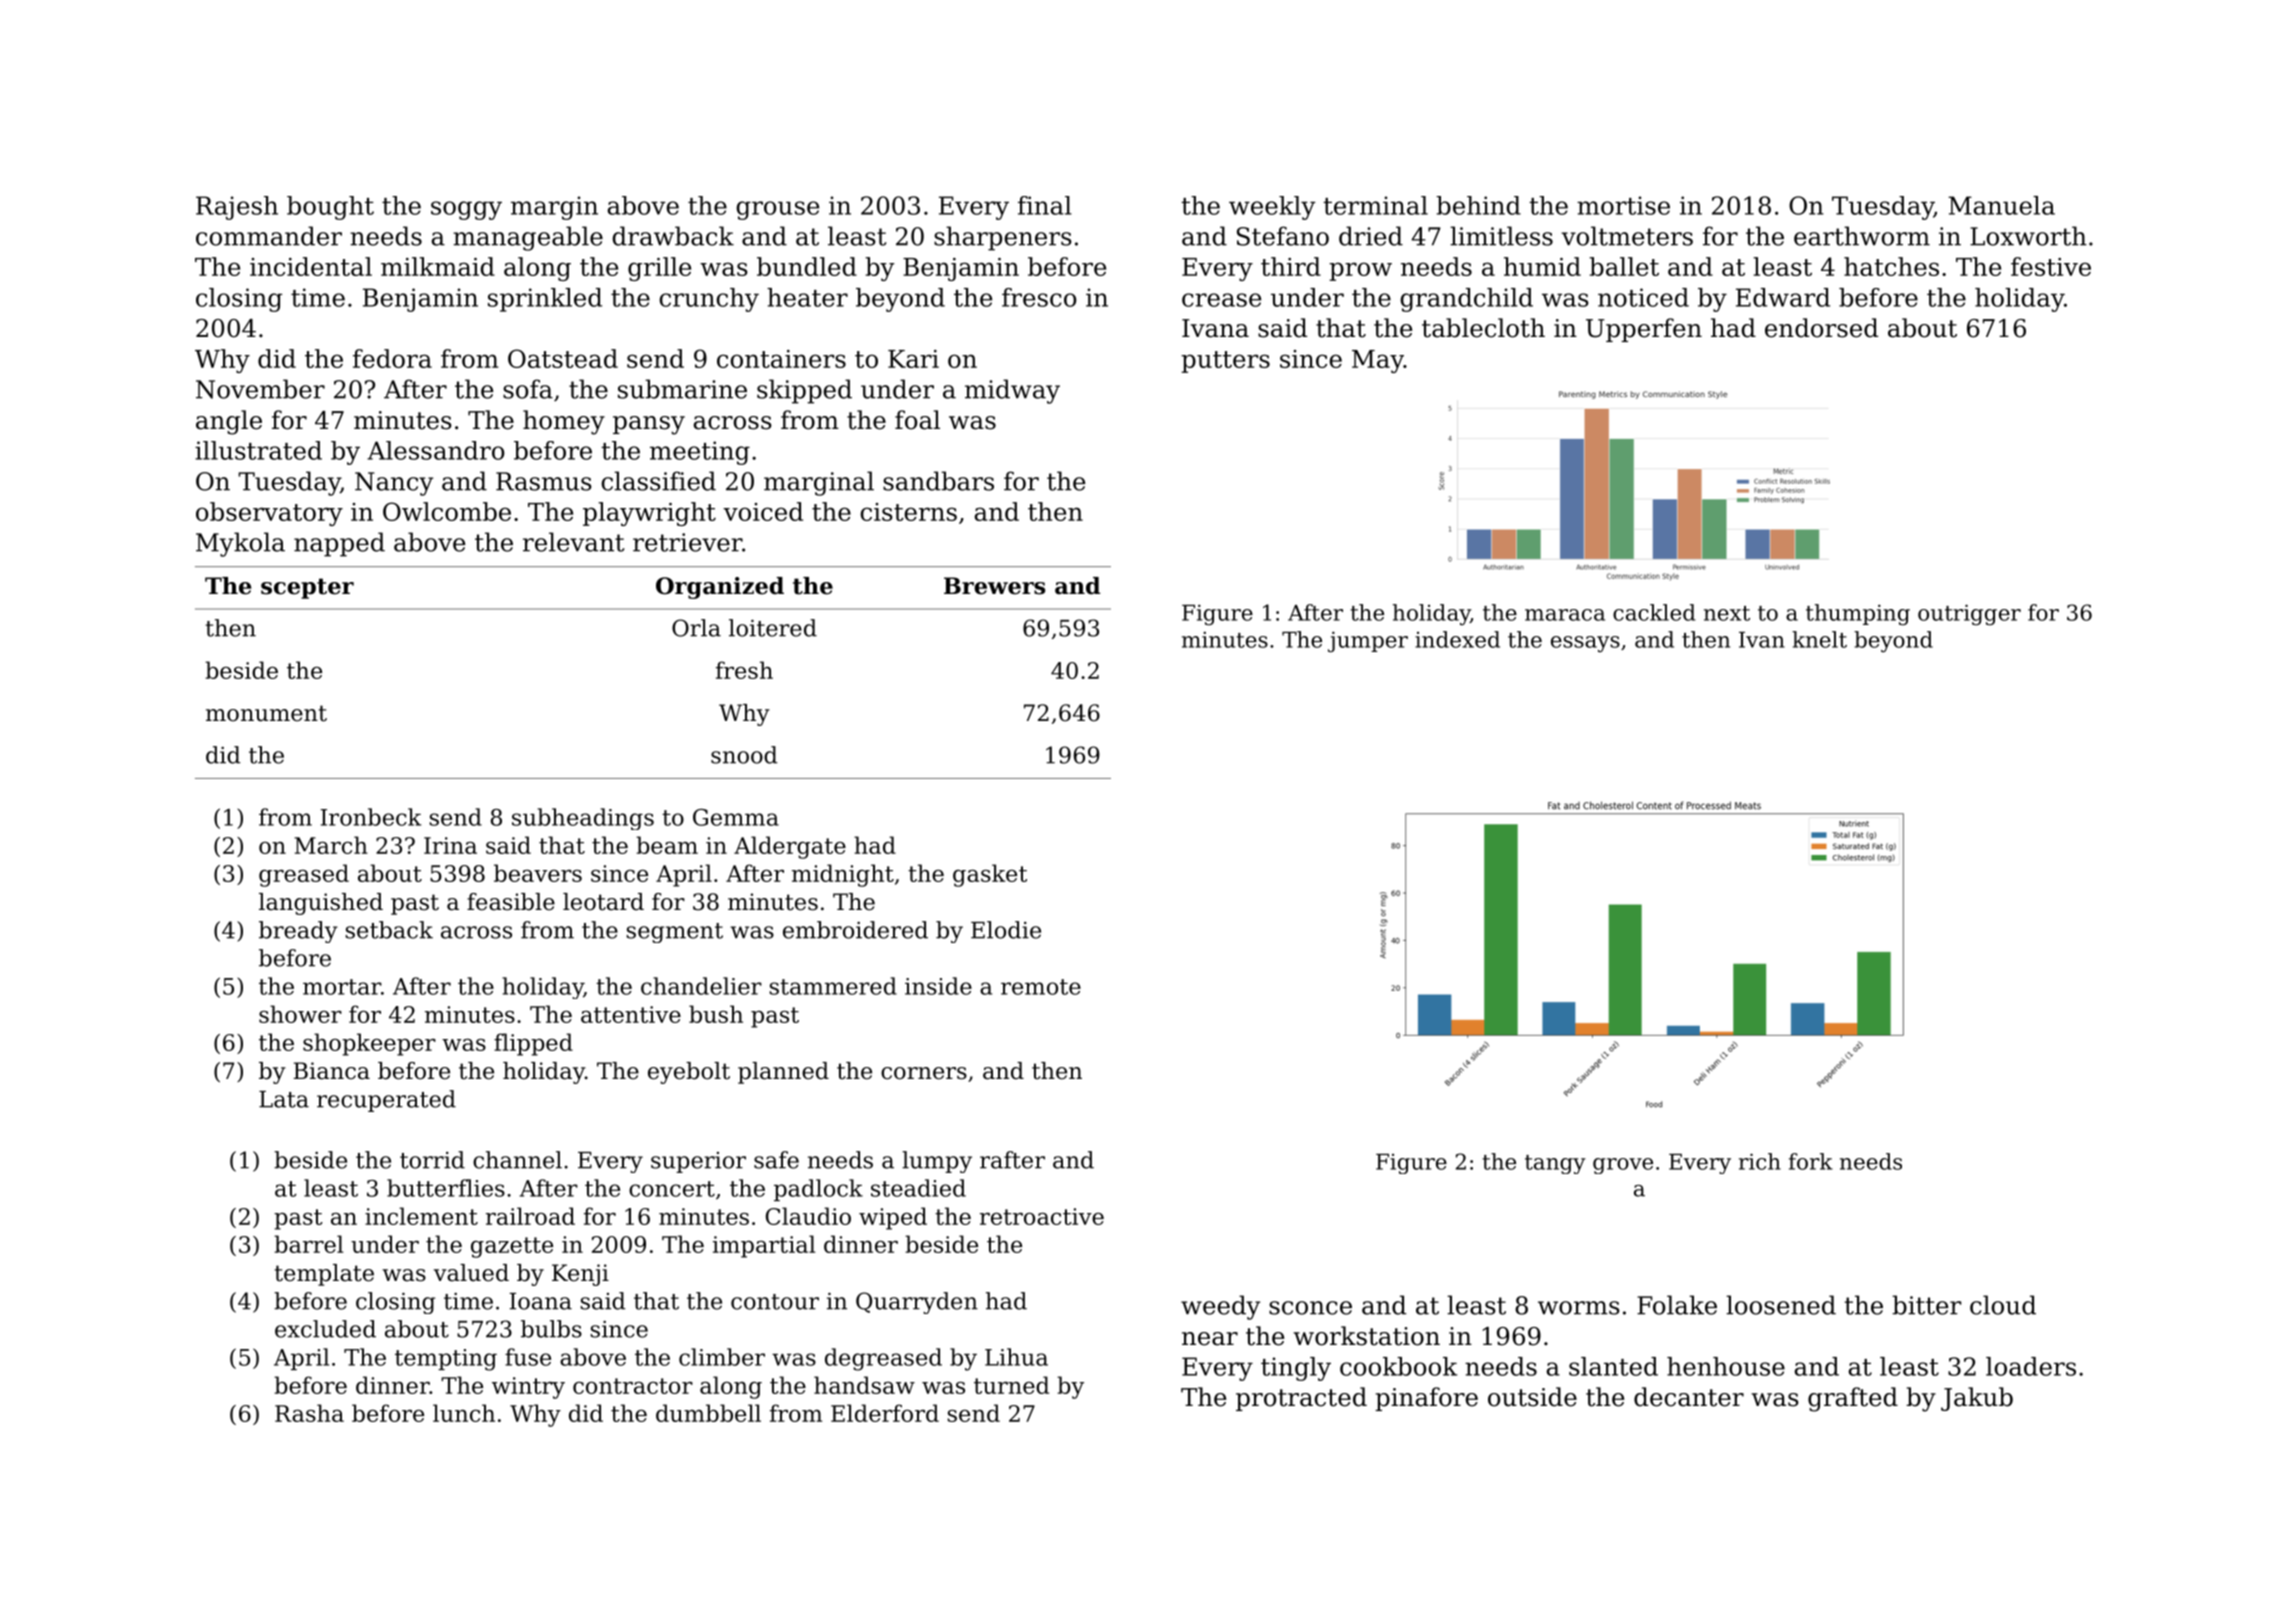 The width and height of the screenshot is (2292, 1620). I want to click on Rasha, so click(309, 1413).
